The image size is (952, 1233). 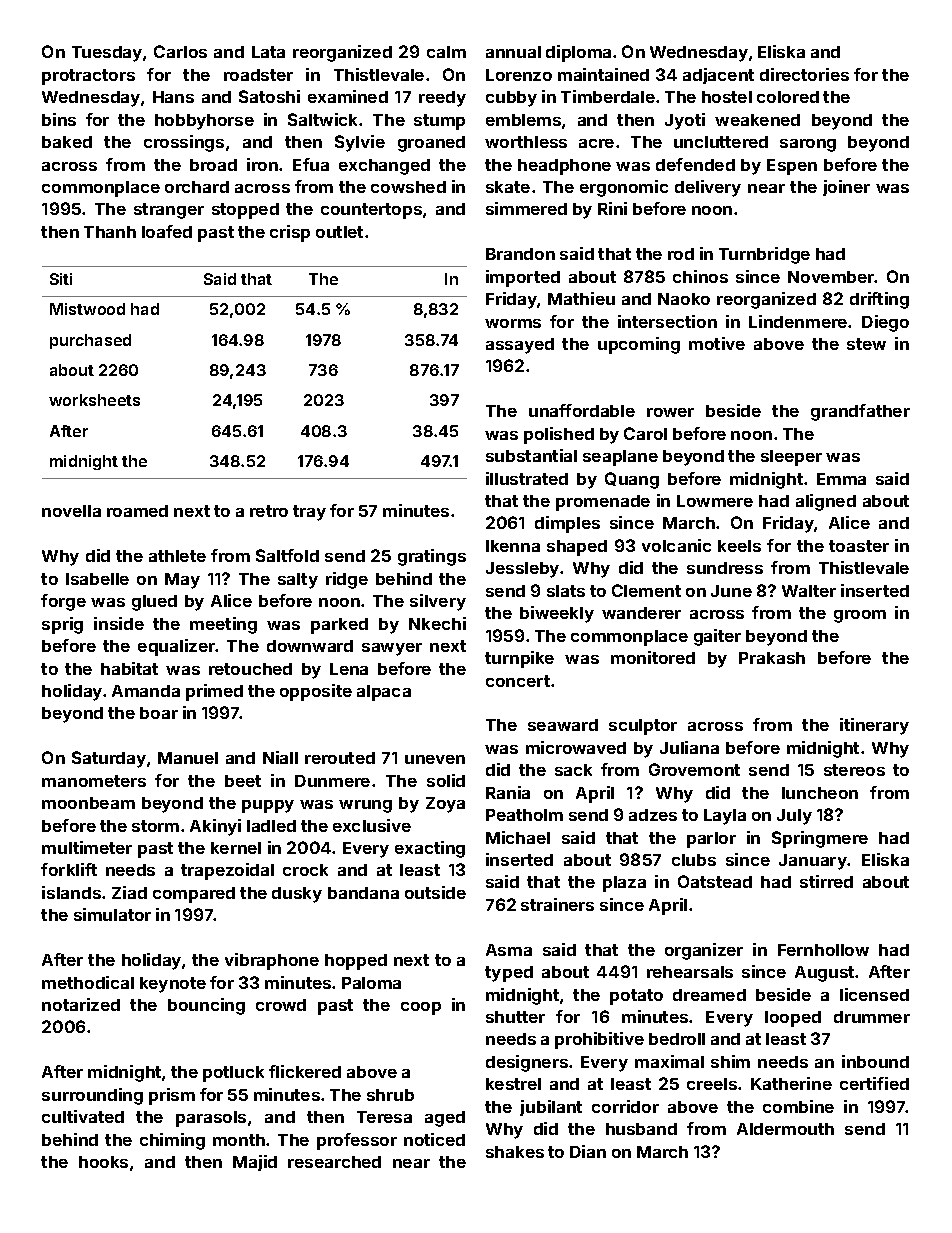 What do you see at coordinates (434, 1139) in the screenshot?
I see `noticed` at bounding box center [434, 1139].
